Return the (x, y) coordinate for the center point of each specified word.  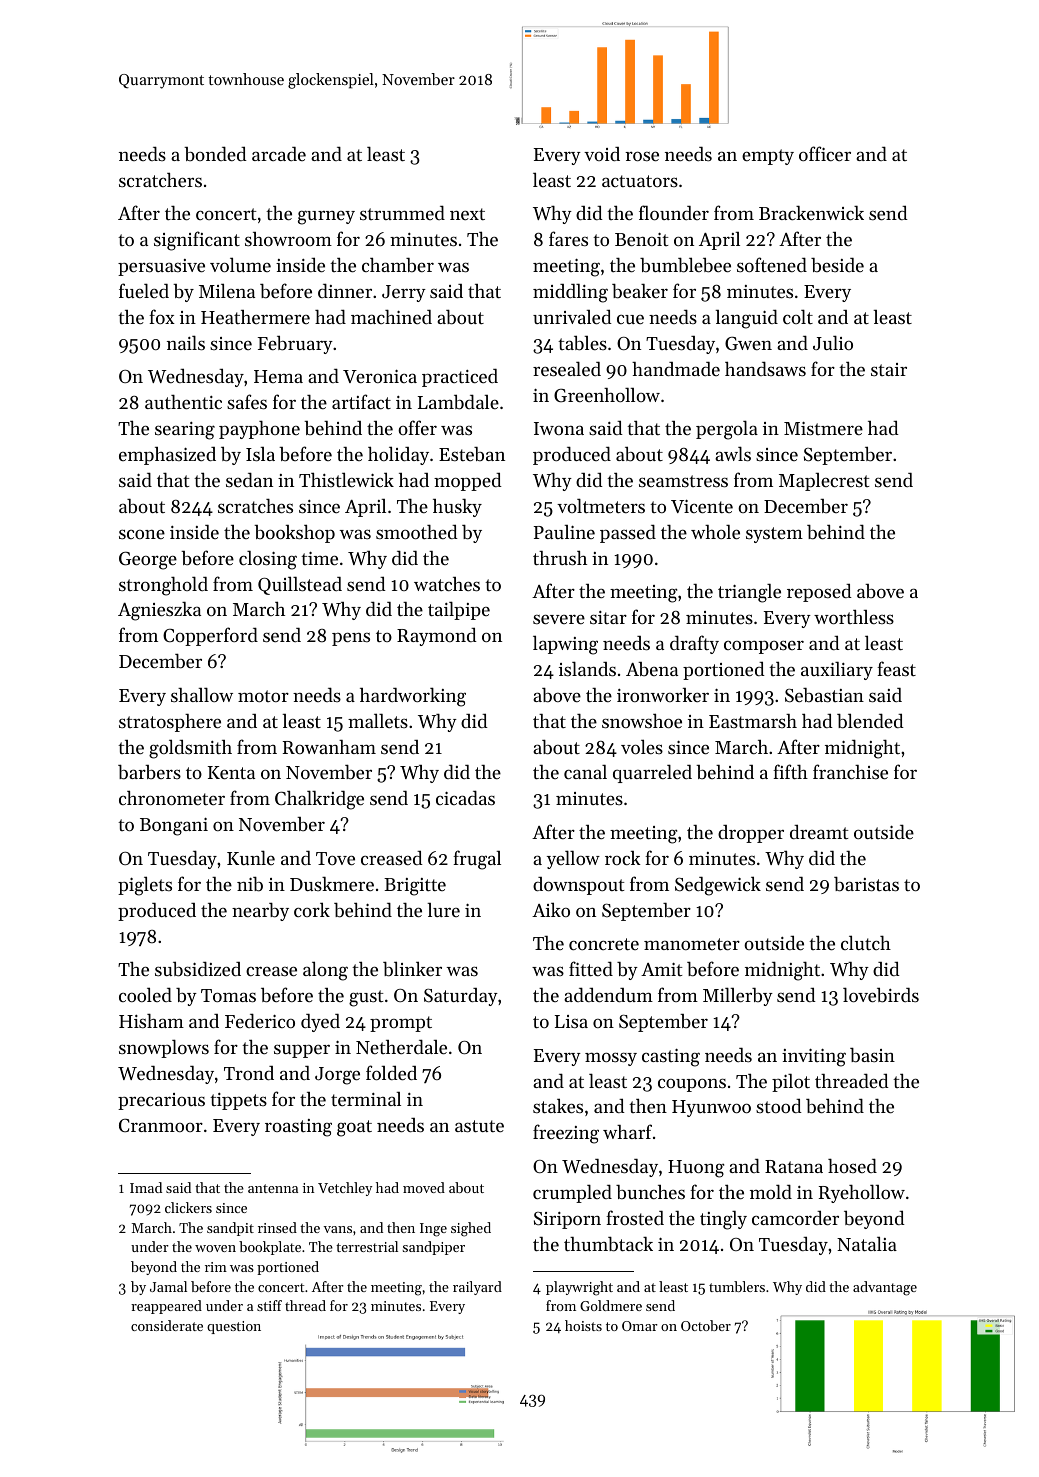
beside (837, 265)
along (325, 971)
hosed (852, 1166)
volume (240, 264)
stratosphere (170, 723)
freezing (566, 1134)
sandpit (230, 1229)
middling (570, 293)
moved (424, 1187)
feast (896, 668)
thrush (560, 558)
